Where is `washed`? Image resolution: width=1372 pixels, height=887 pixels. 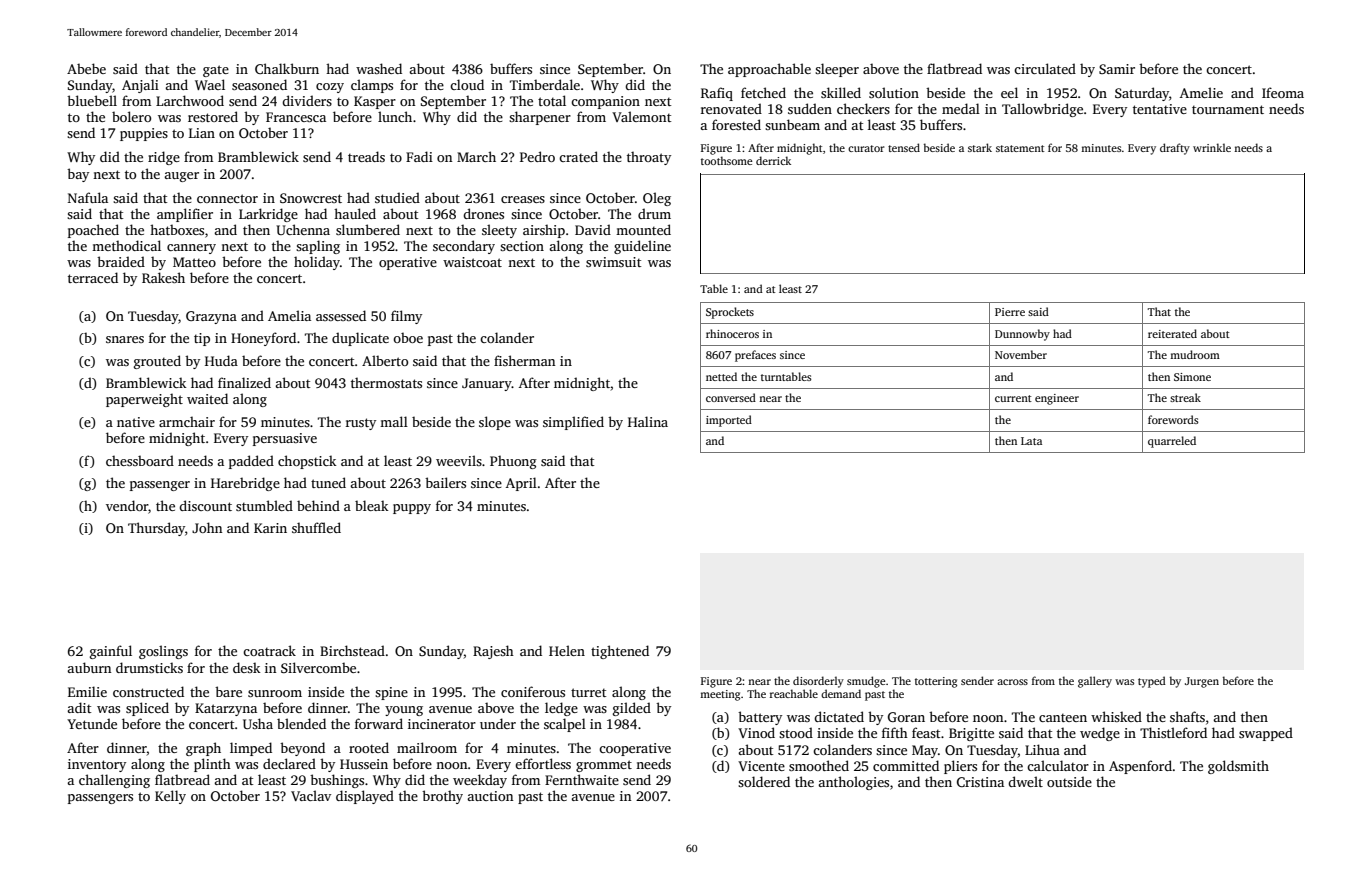 washed is located at coordinates (379, 68).
